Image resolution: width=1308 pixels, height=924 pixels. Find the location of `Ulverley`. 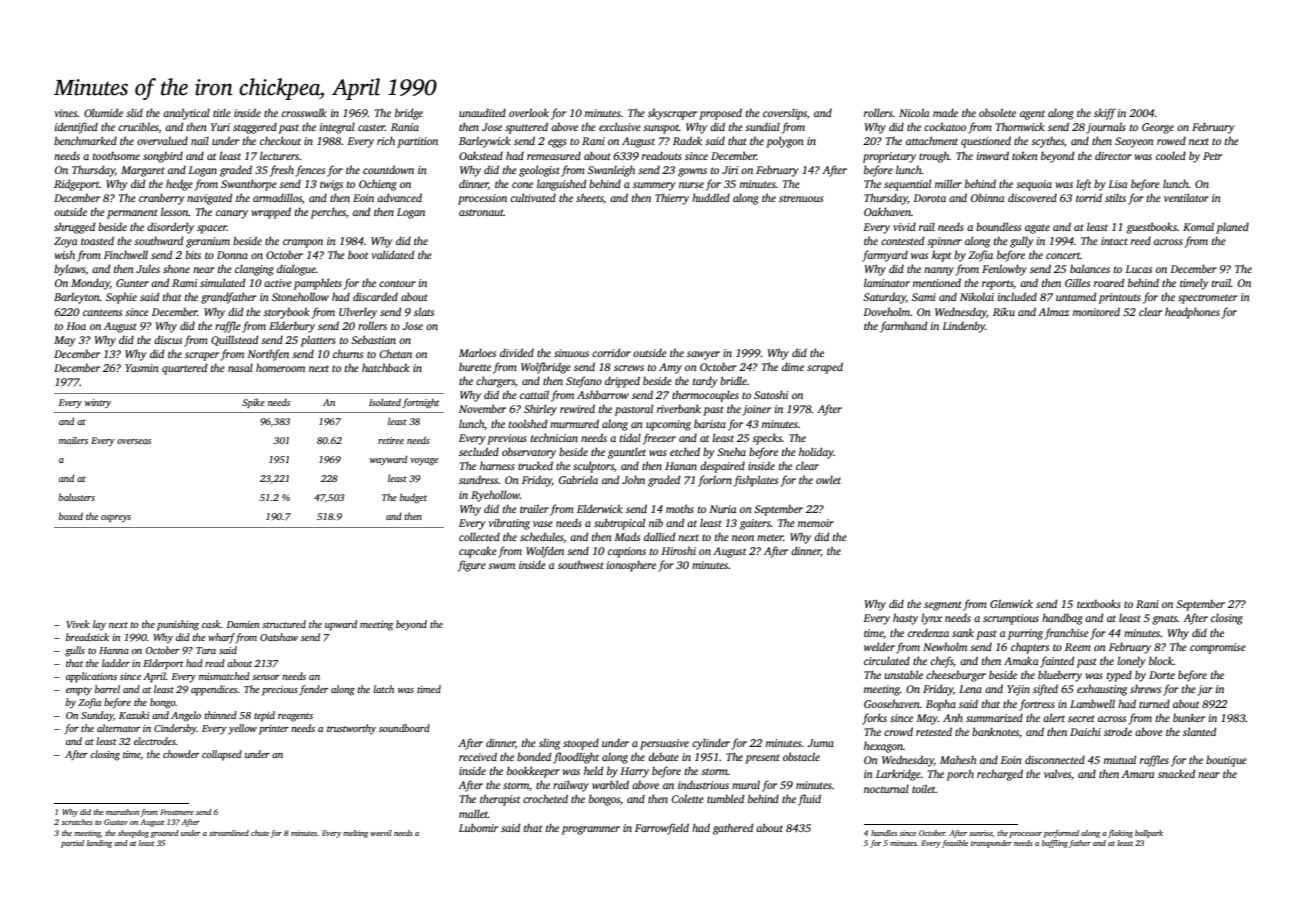

Ulverley is located at coordinates (358, 313).
